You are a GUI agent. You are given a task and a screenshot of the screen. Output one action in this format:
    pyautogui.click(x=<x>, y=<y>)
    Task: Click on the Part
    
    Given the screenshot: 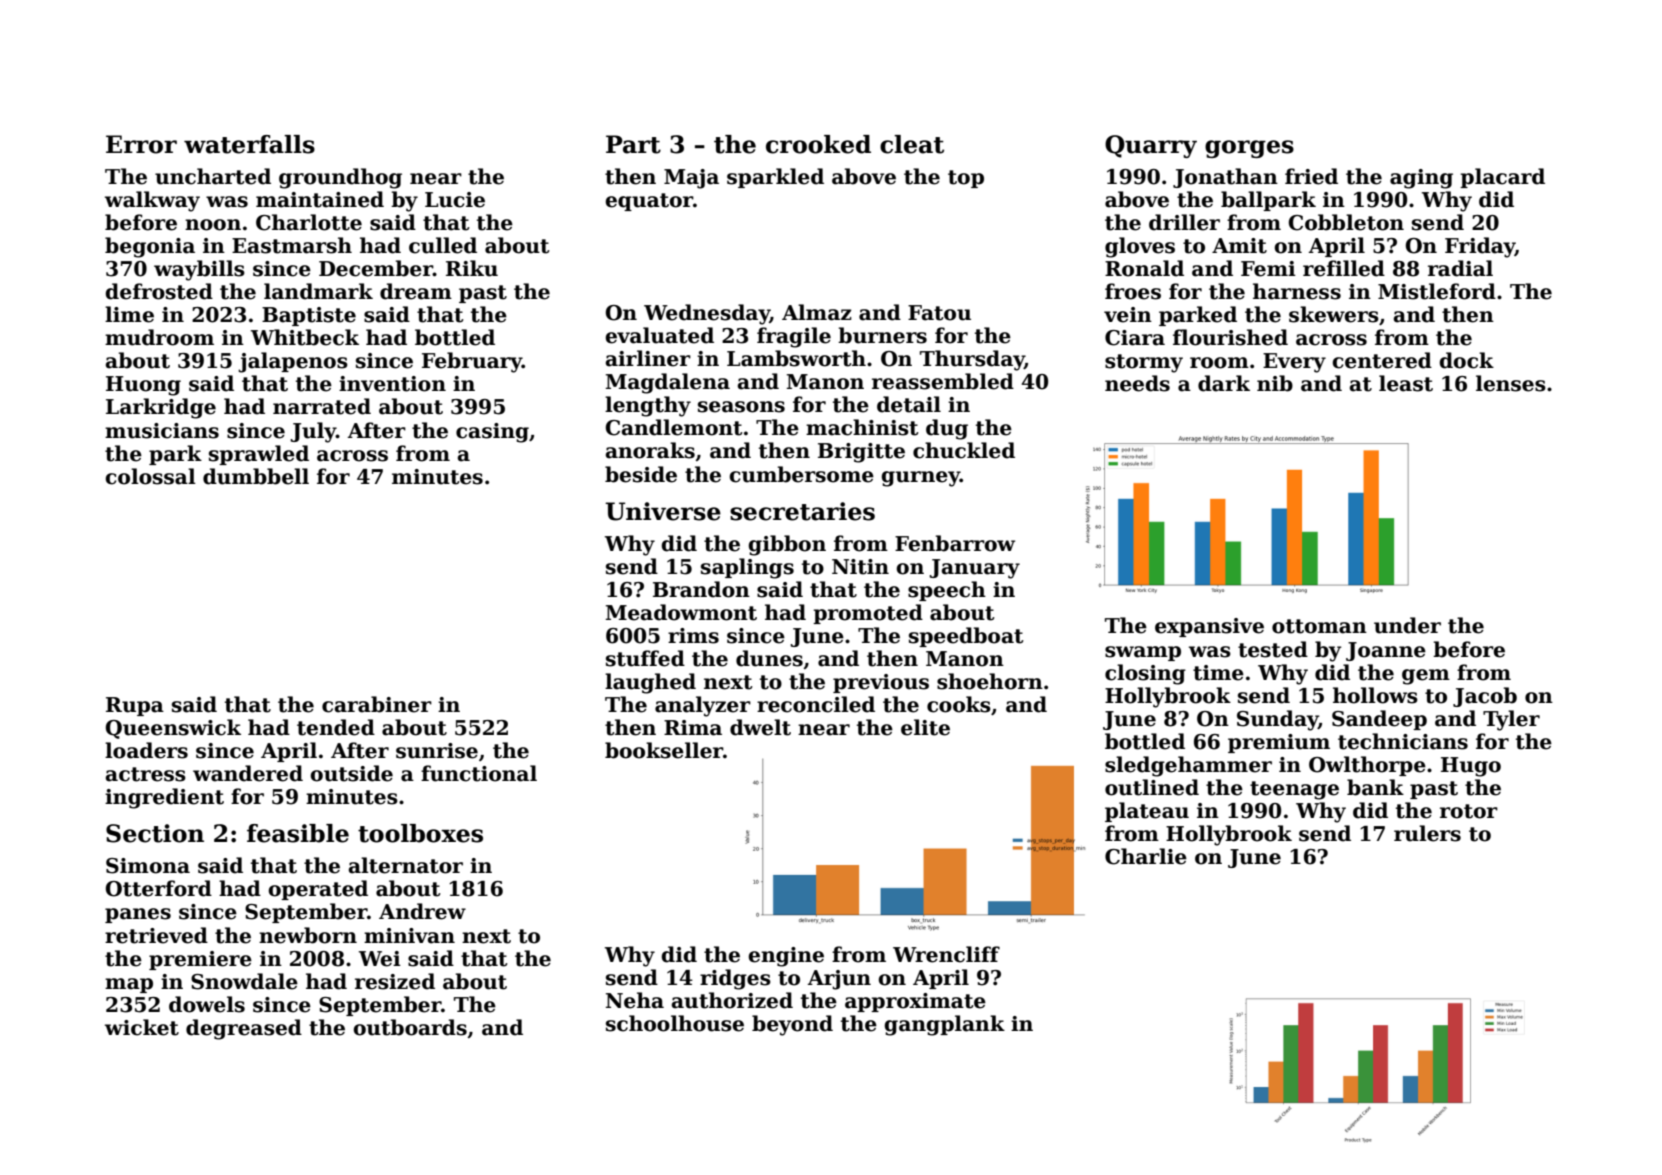 What is the action you would take?
    pyautogui.click(x=633, y=144)
